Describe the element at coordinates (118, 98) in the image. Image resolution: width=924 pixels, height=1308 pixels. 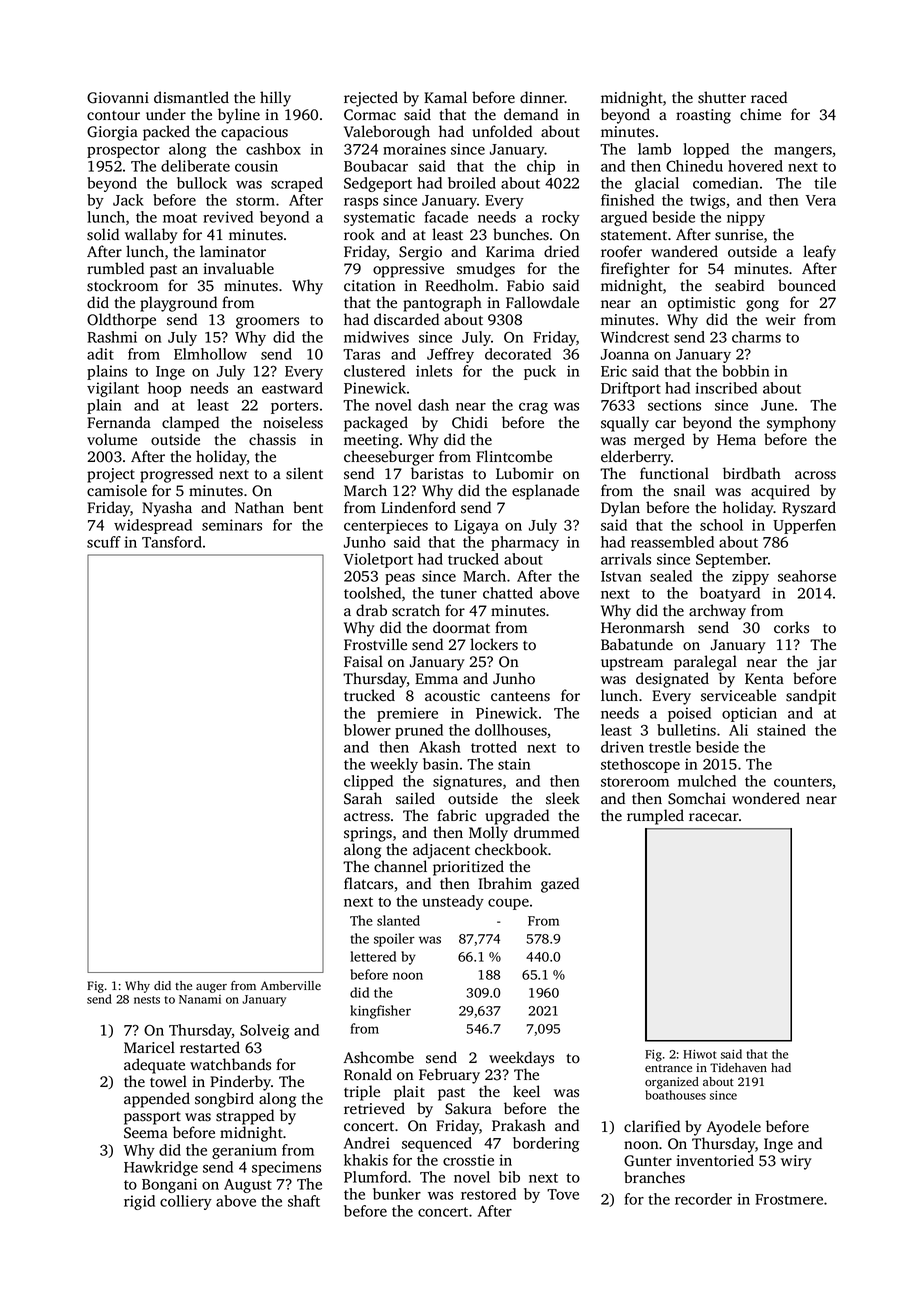
I see `Giovanni` at that location.
